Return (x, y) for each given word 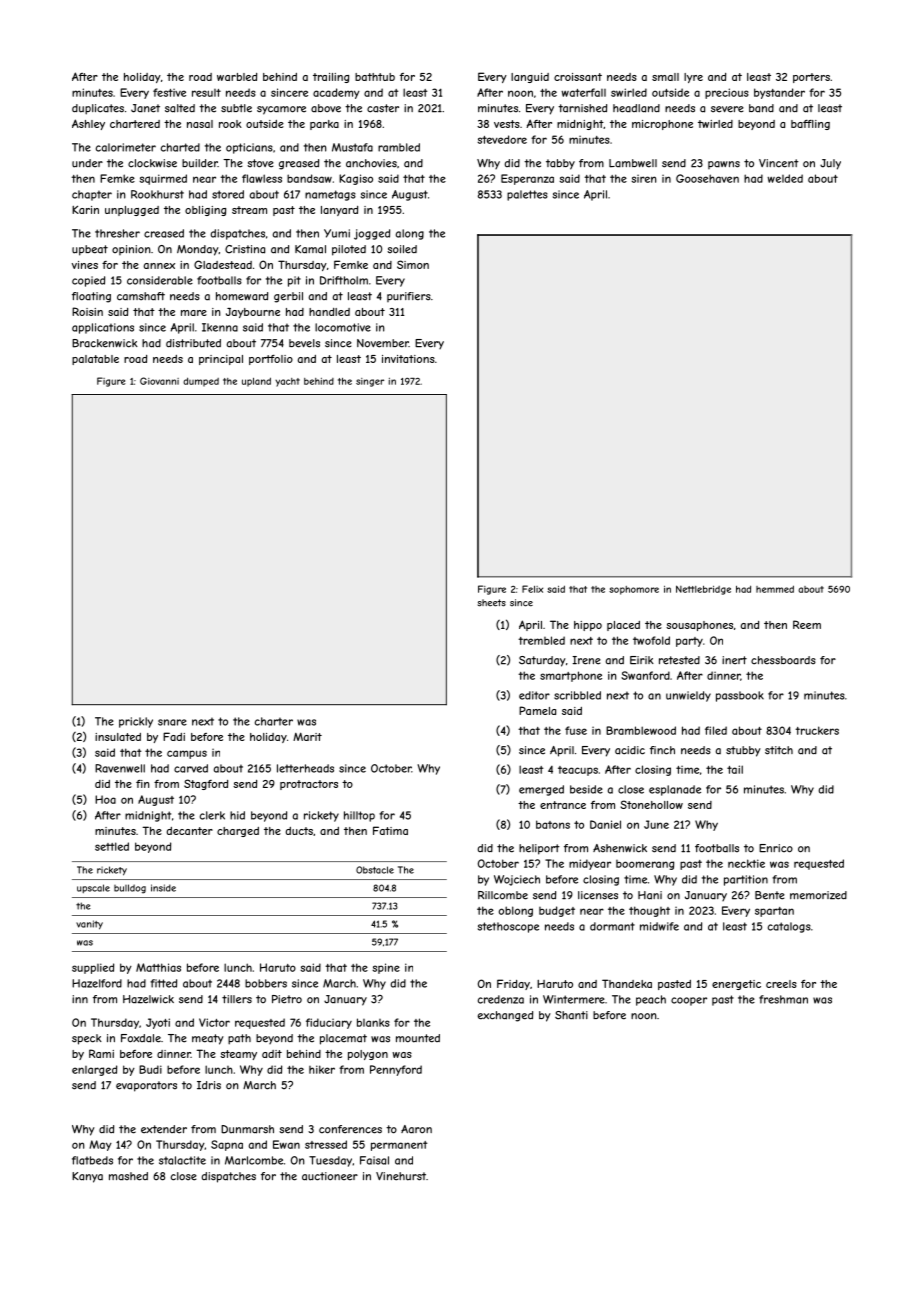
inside (163, 888)
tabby (560, 164)
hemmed (775, 589)
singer (370, 382)
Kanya (87, 1177)
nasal (200, 124)
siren (643, 179)
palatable (95, 360)
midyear (590, 864)
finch (662, 750)
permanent (399, 1146)
